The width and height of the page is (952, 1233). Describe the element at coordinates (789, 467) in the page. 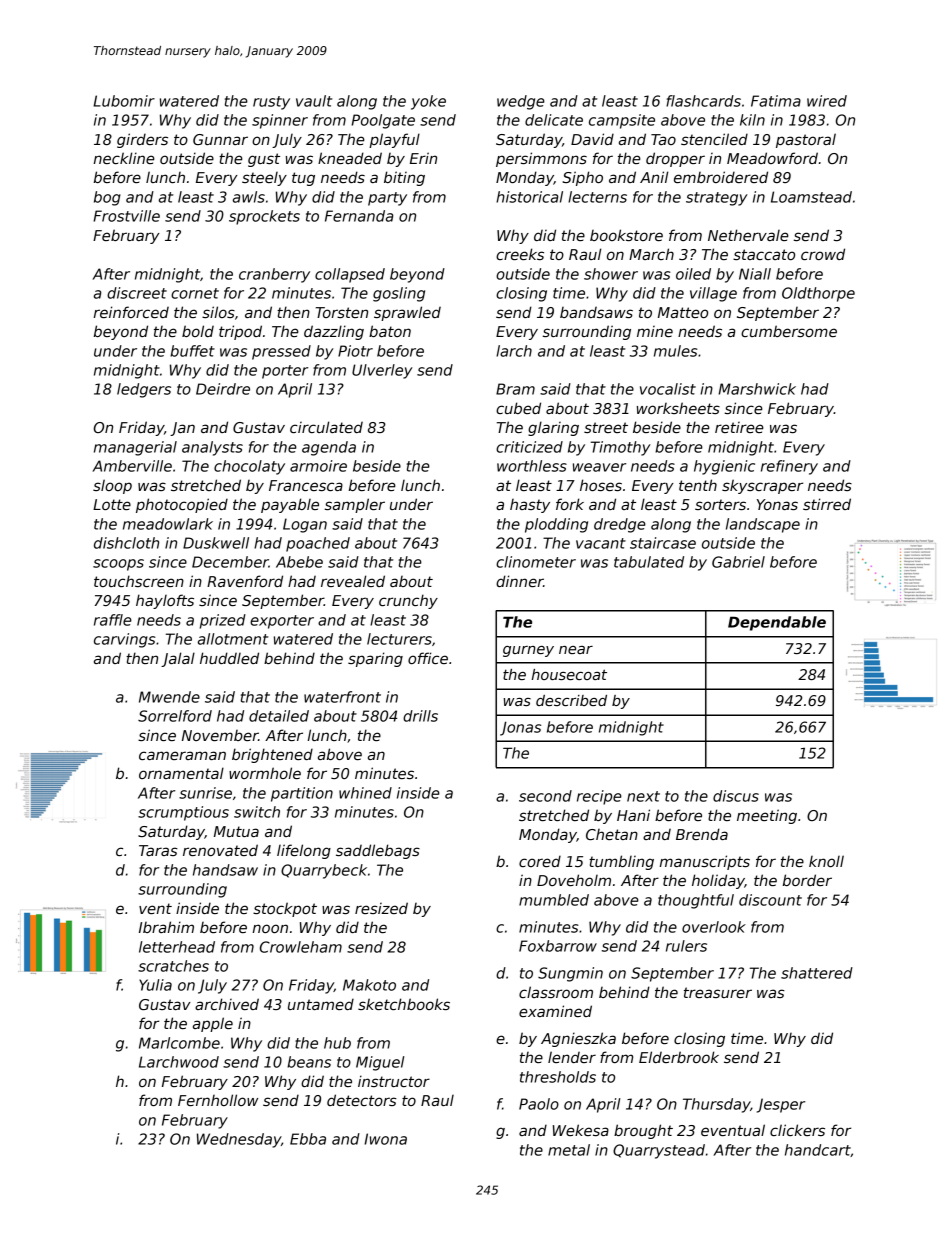

I see `refinery` at that location.
